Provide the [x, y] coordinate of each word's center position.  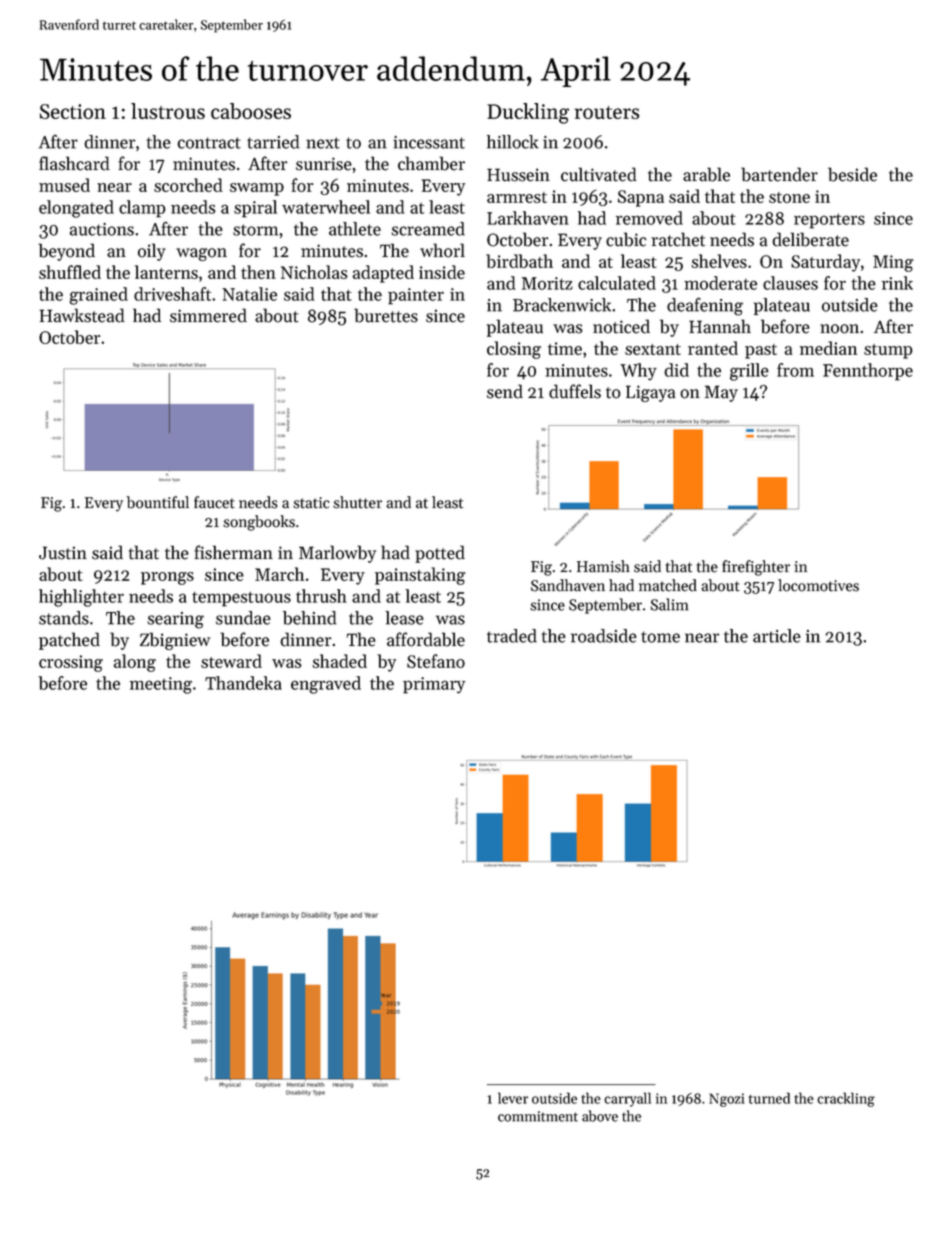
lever [513, 1098]
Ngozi [727, 1100]
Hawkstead [82, 315]
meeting [161, 685]
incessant [429, 142]
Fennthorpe [868, 372]
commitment [538, 1116]
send [505, 391]
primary [434, 685]
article [777, 636]
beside [852, 174]
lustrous [168, 111]
